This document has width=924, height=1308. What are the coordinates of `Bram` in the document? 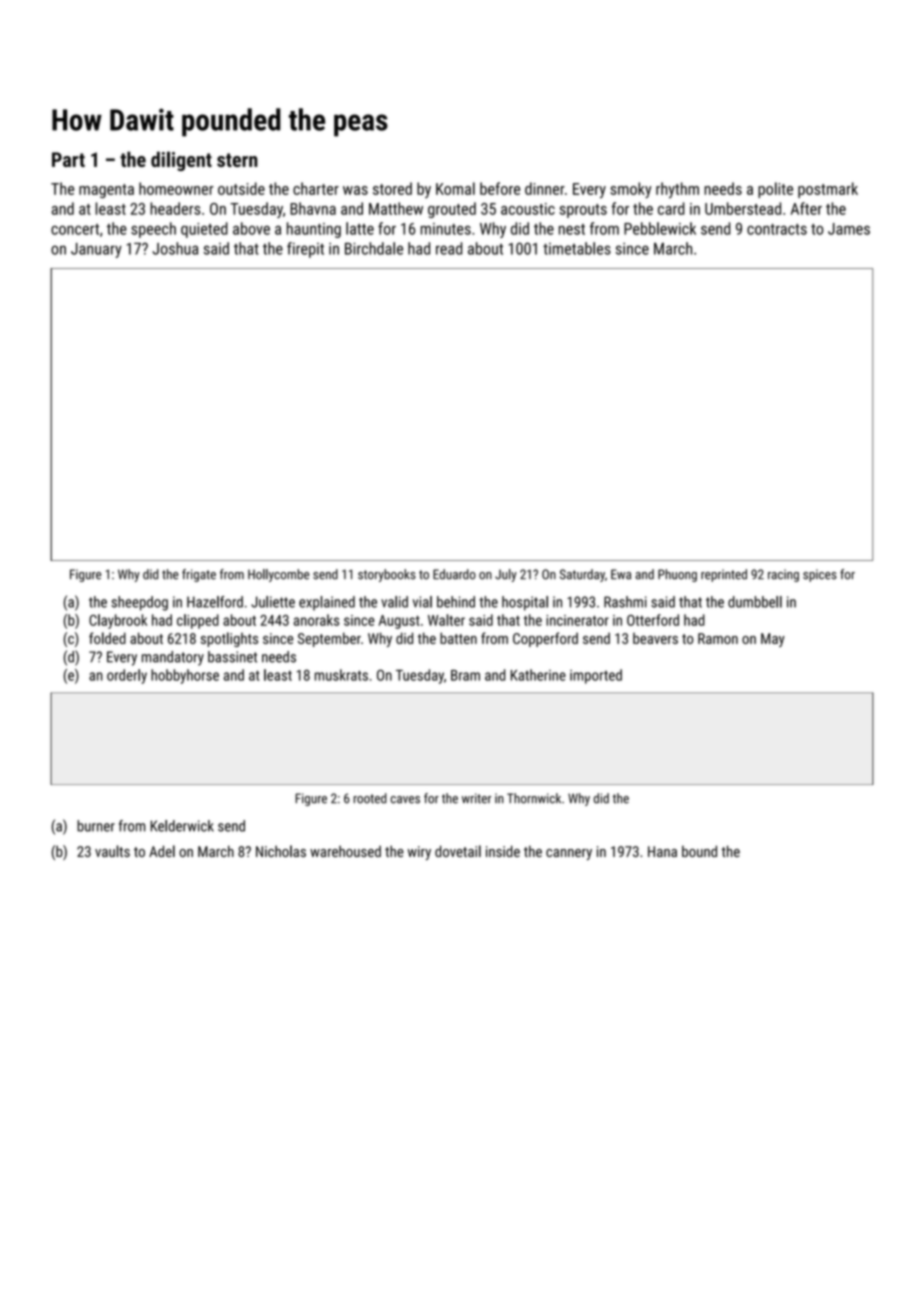 It's located at (465, 675).
